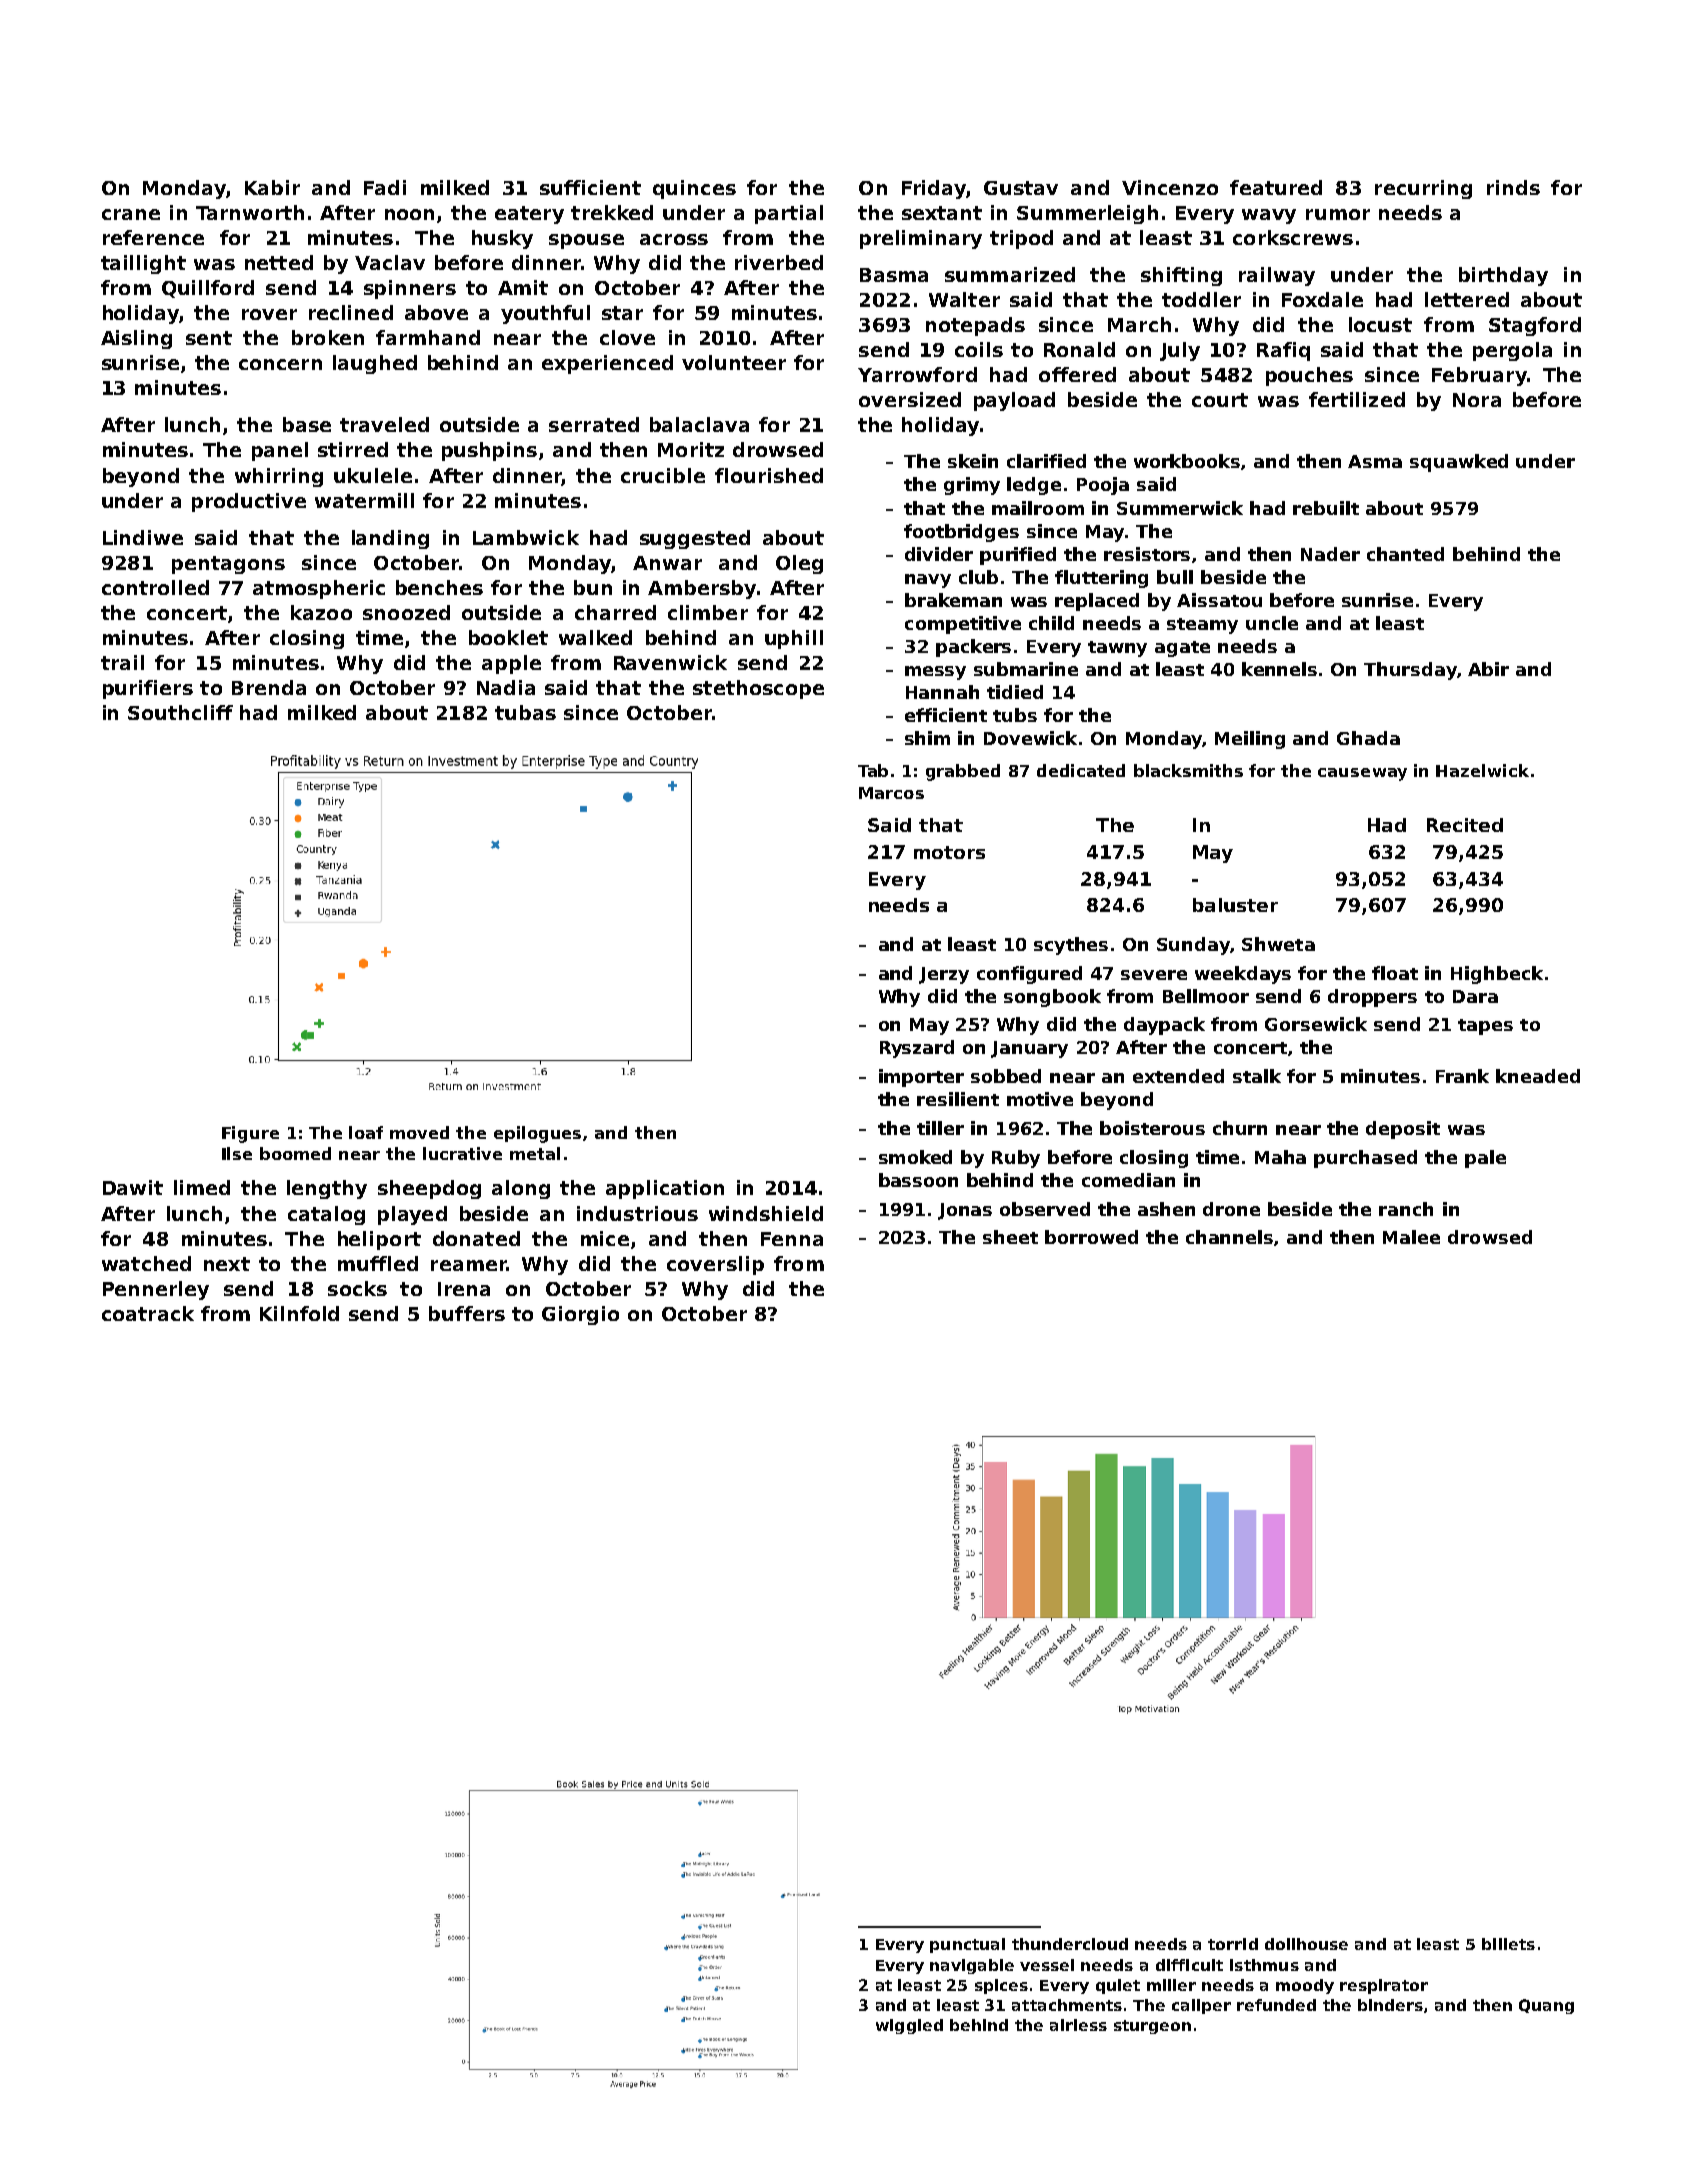  I want to click on wiggled, so click(909, 2026).
